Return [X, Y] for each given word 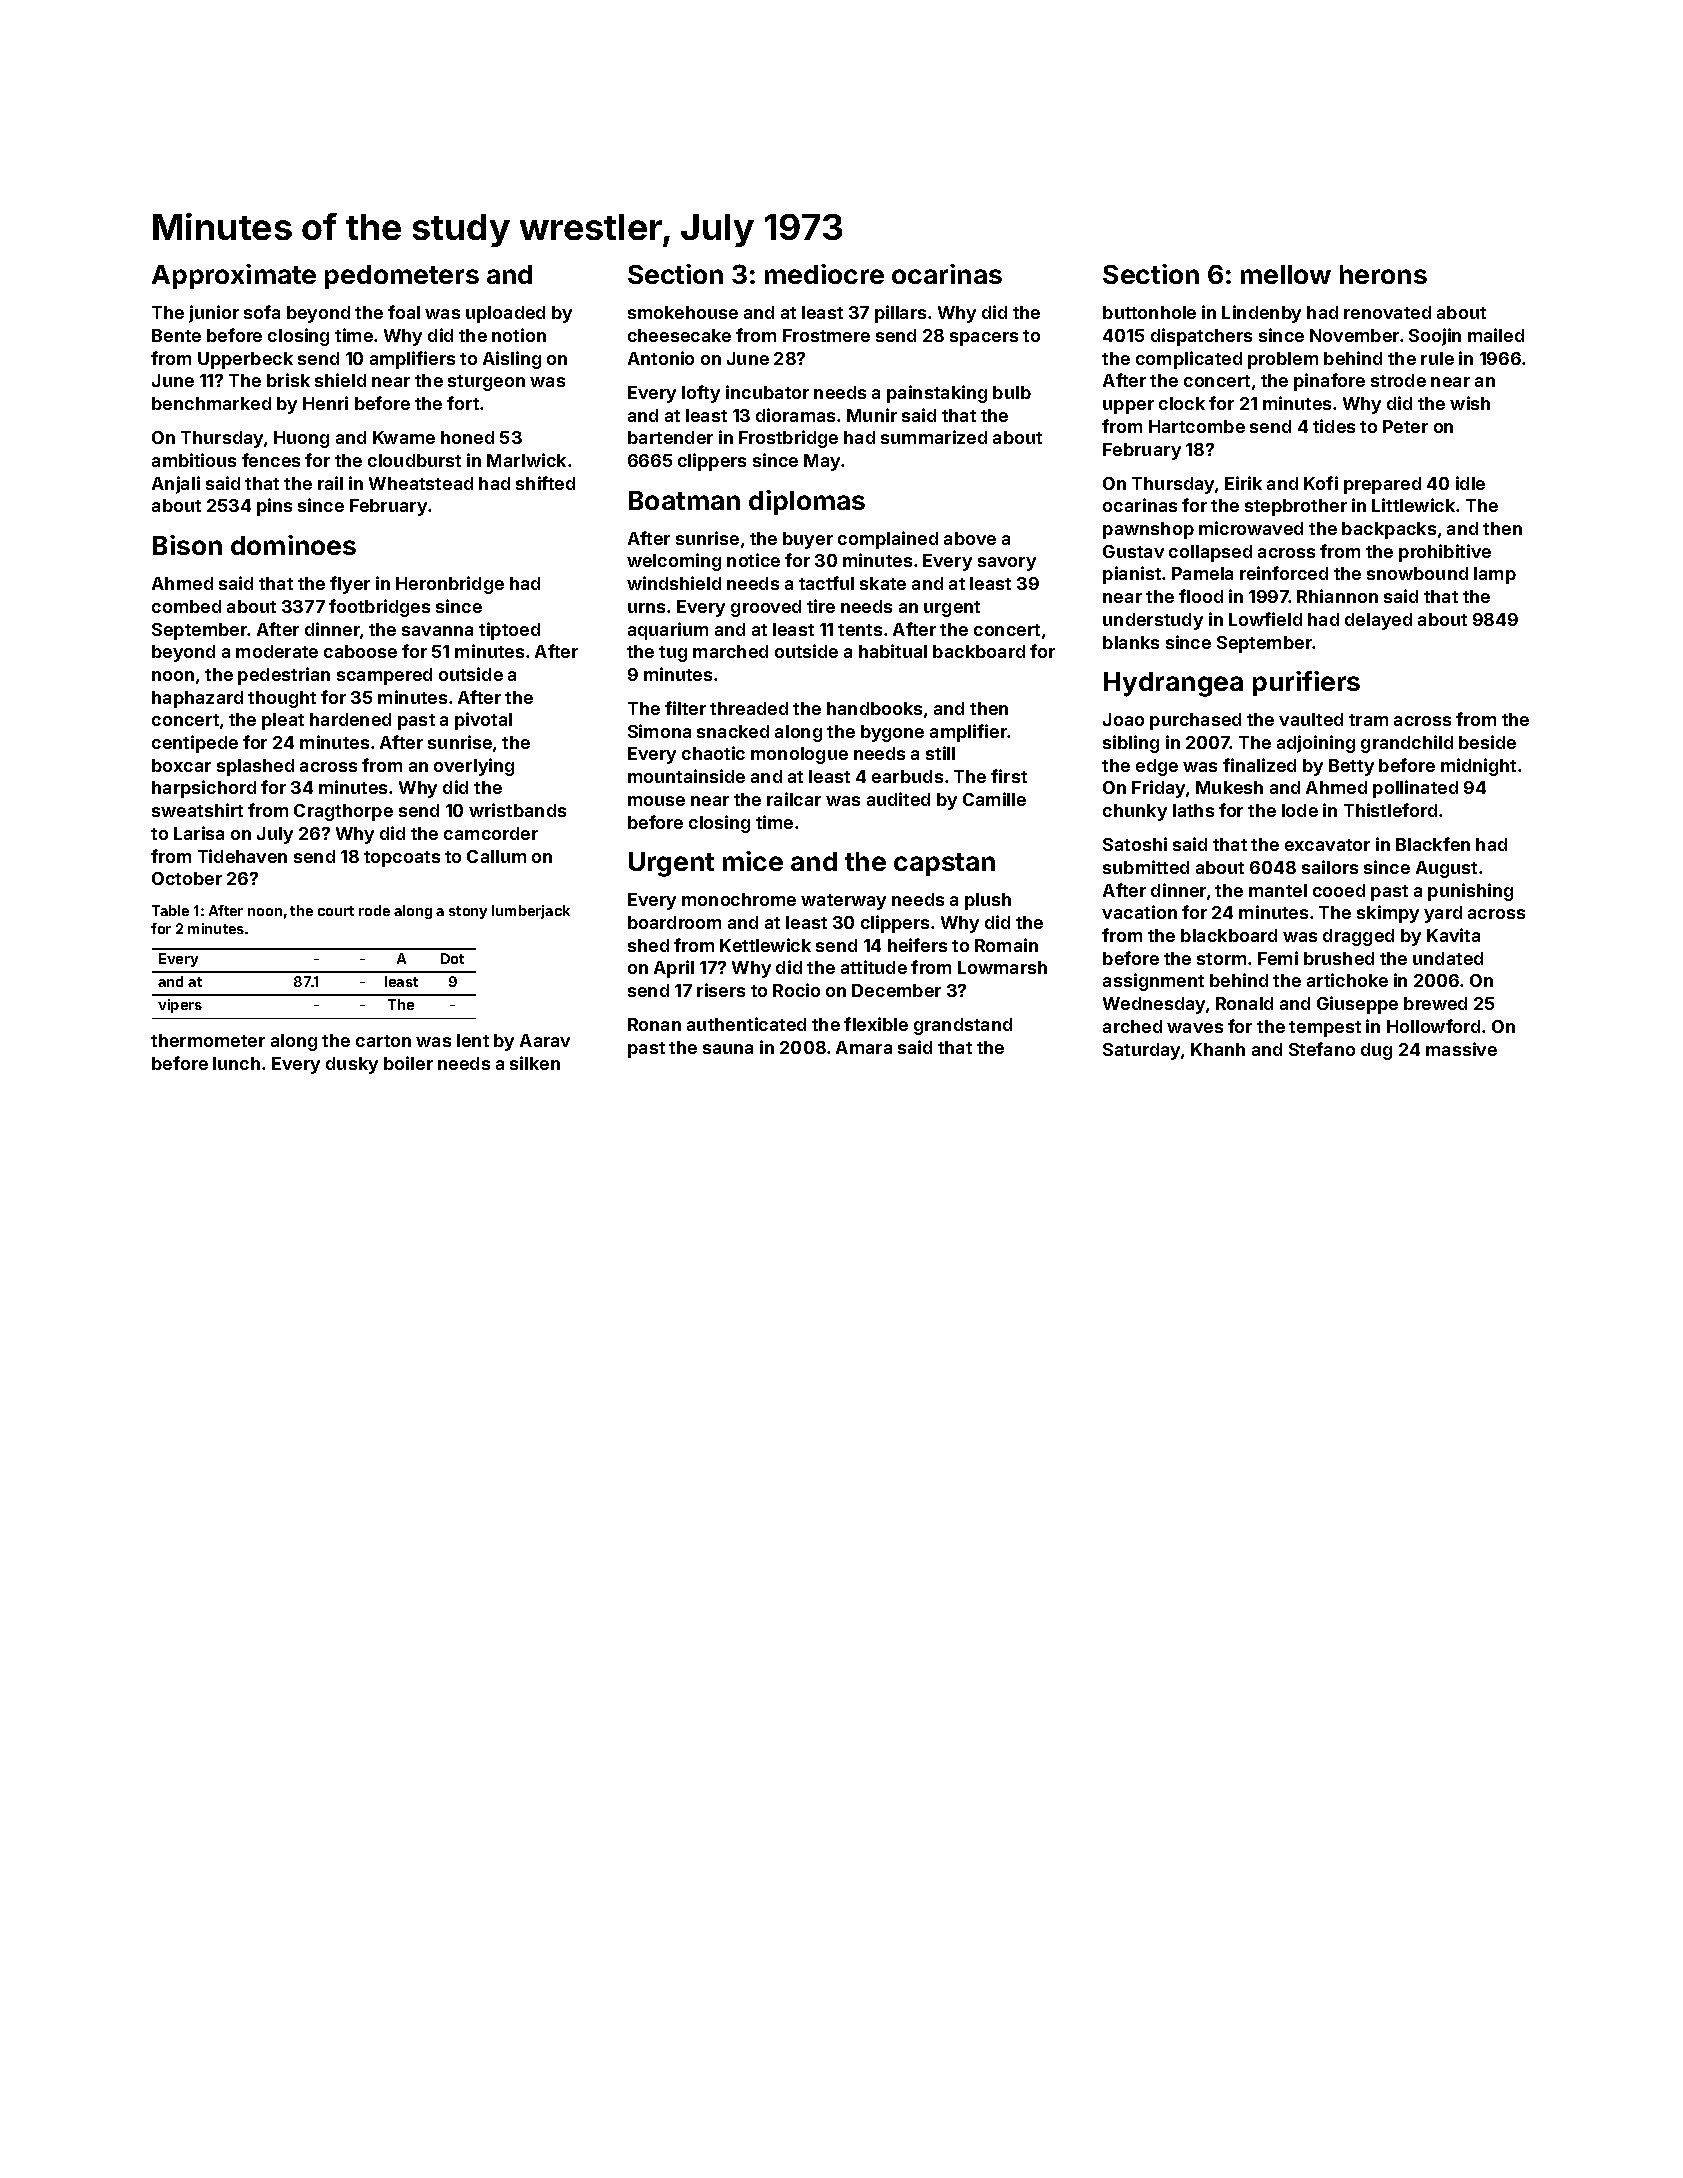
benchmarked [211, 403]
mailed [1496, 335]
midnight [1478, 767]
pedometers [402, 277]
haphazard [197, 699]
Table [170, 910]
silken [535, 1063]
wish [1470, 403]
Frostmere [826, 335]
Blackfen [1433, 844]
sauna [728, 1049]
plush [988, 901]
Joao [1123, 719]
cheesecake [679, 335]
